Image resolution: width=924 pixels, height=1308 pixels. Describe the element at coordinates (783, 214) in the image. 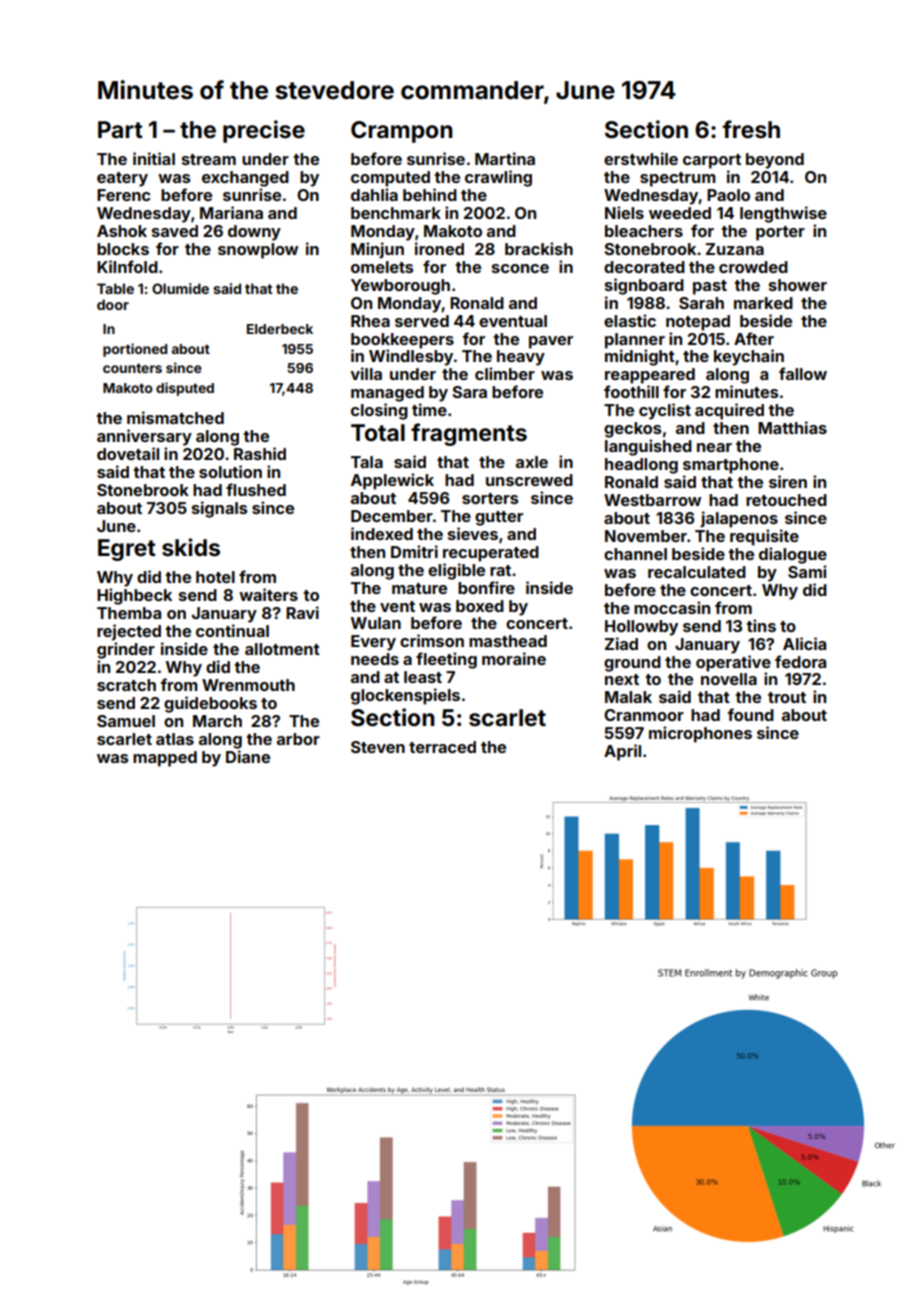

I see `lengthwise` at that location.
